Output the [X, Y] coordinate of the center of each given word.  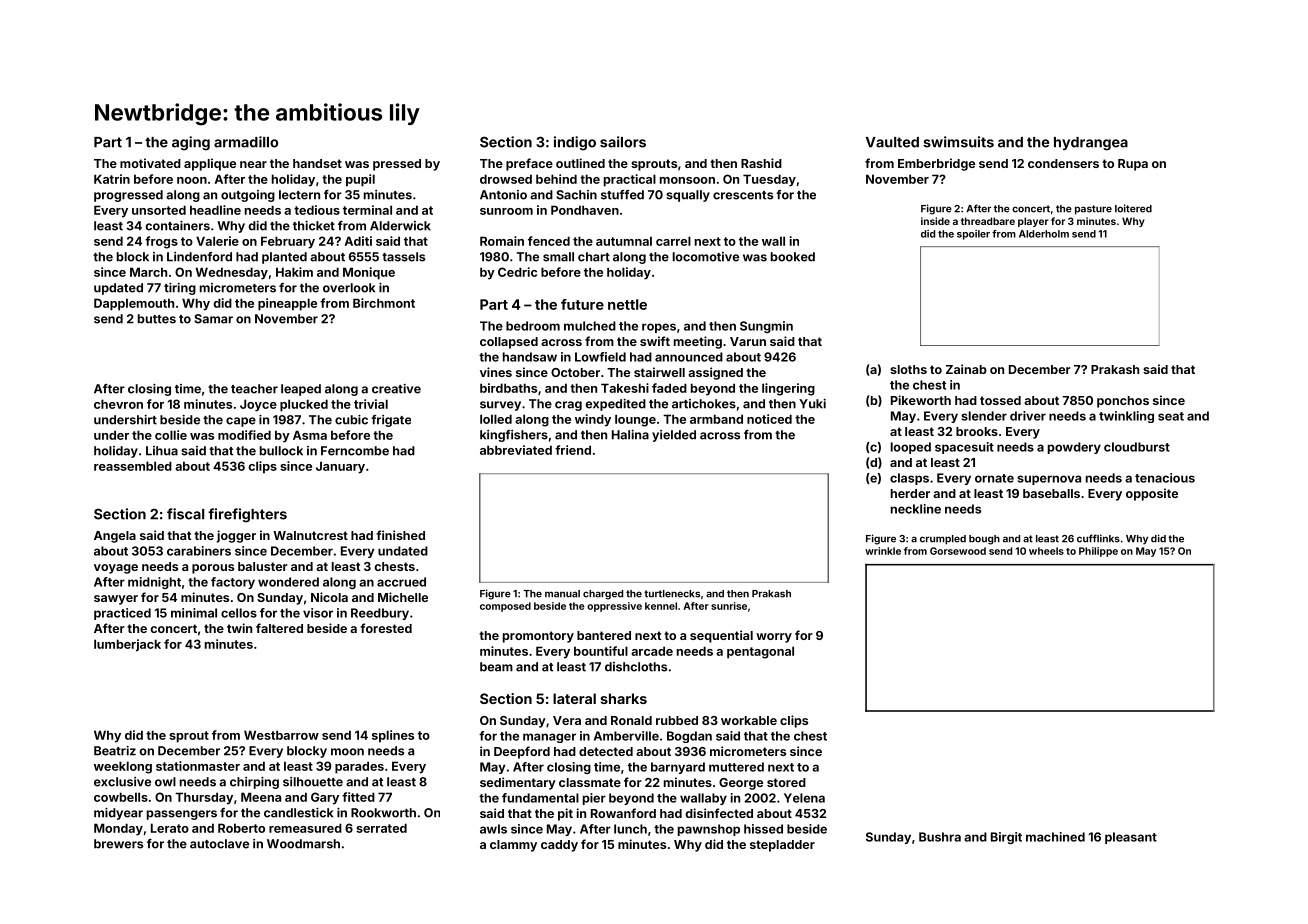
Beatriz [115, 751]
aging [191, 143]
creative [396, 389]
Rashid [761, 163]
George [741, 784]
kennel [661, 606]
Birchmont [384, 303]
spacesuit [964, 448]
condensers [1063, 163]
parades [359, 767]
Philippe [1098, 552]
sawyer [116, 600]
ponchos [1123, 402]
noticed [769, 419]
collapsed [509, 343]
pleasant [1131, 838]
